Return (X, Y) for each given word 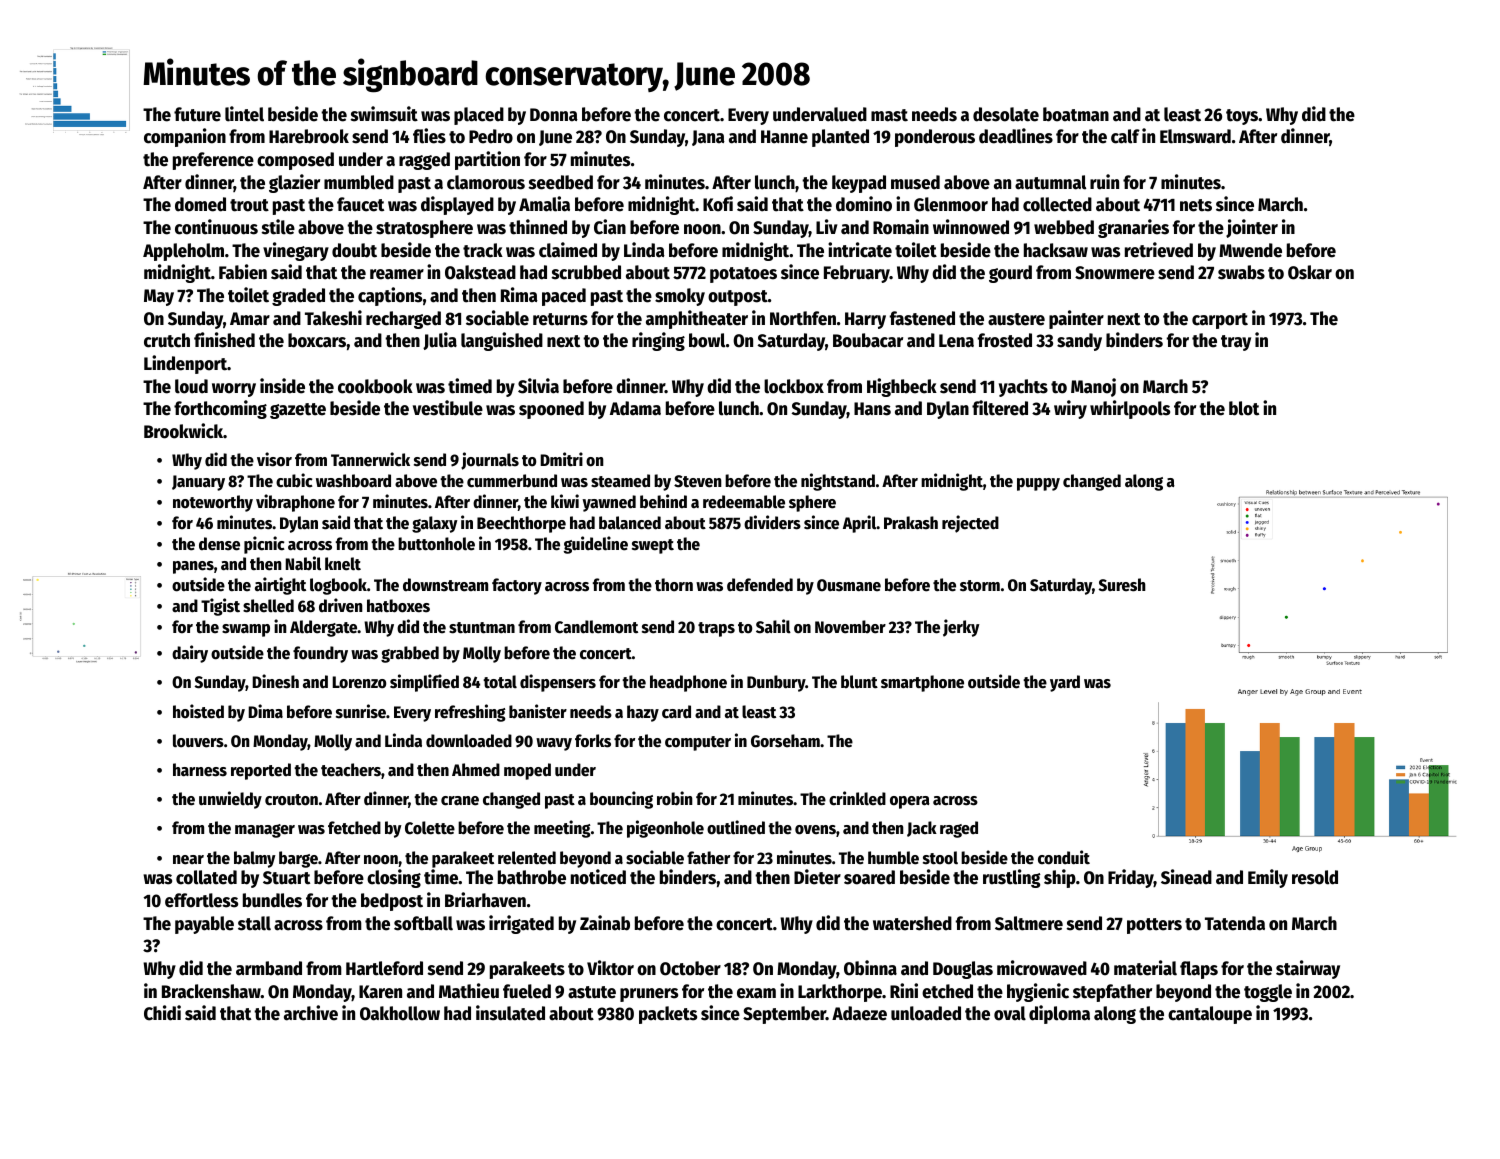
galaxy (435, 524)
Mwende (1250, 250)
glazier (294, 183)
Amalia (544, 204)
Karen (380, 992)
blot (1244, 408)
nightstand (838, 482)
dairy (190, 654)
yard (1065, 683)
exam (756, 993)
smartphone (922, 683)
